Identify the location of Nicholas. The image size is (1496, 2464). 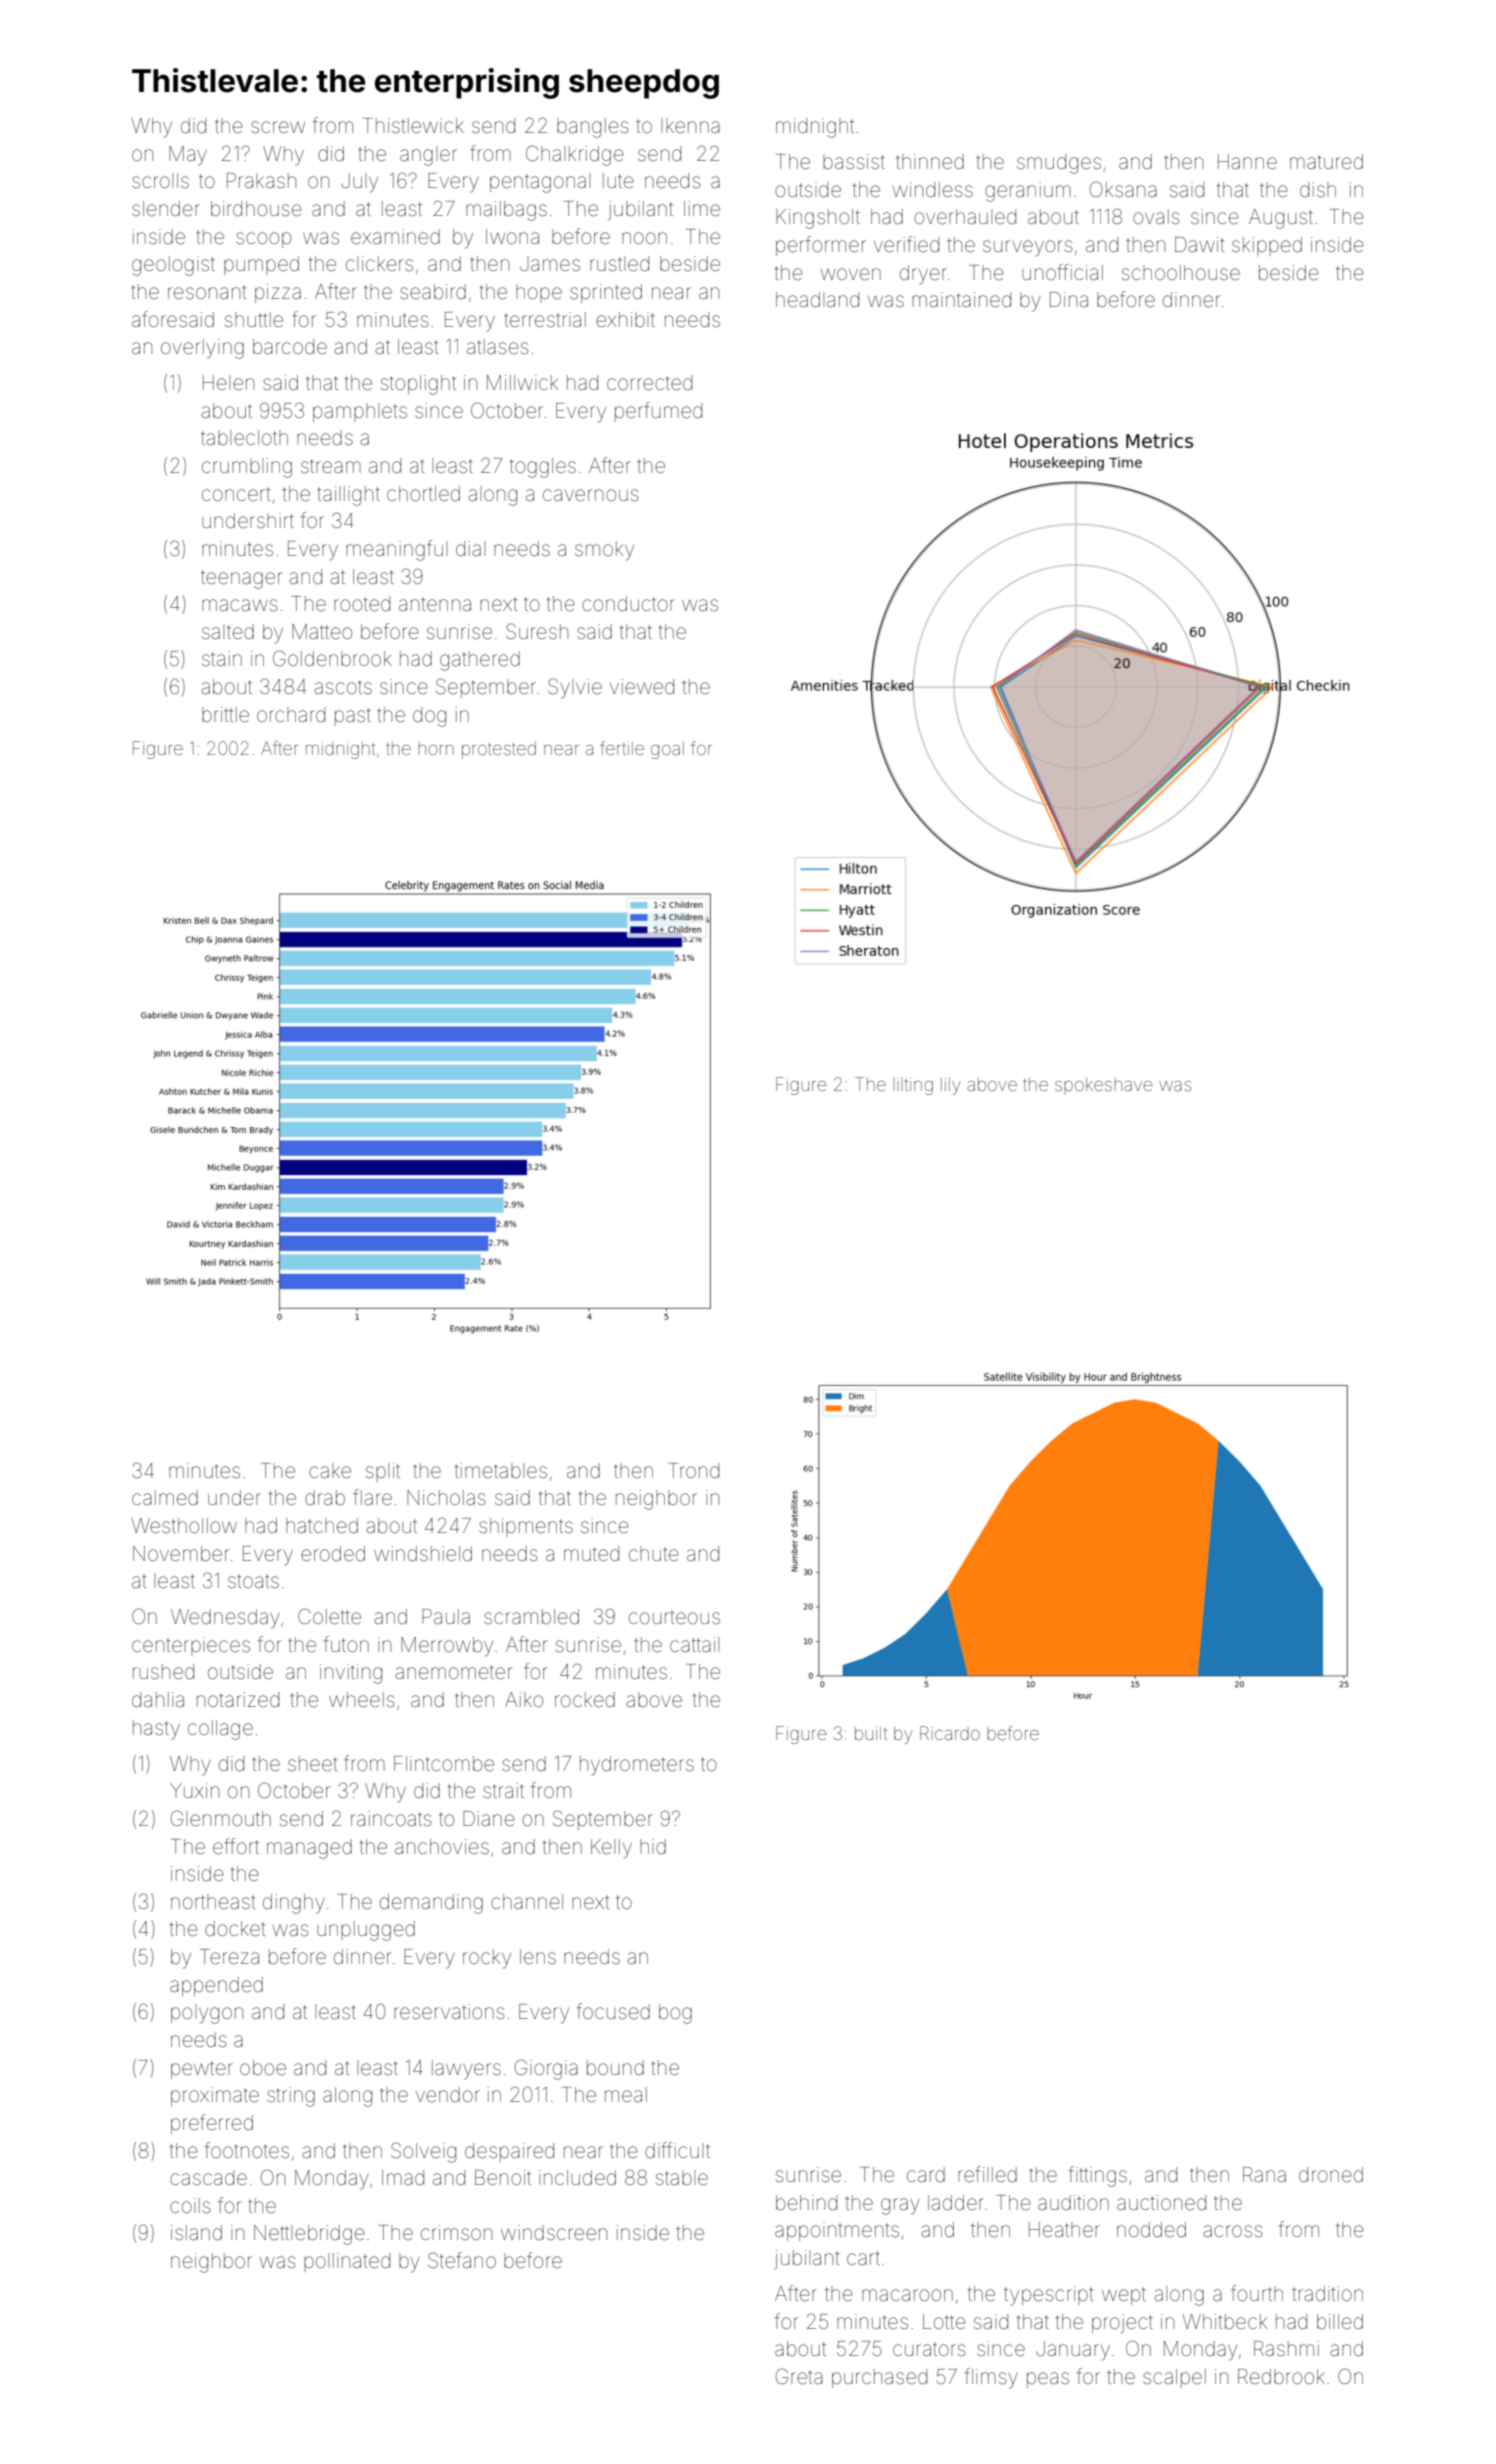
(446, 1497).
